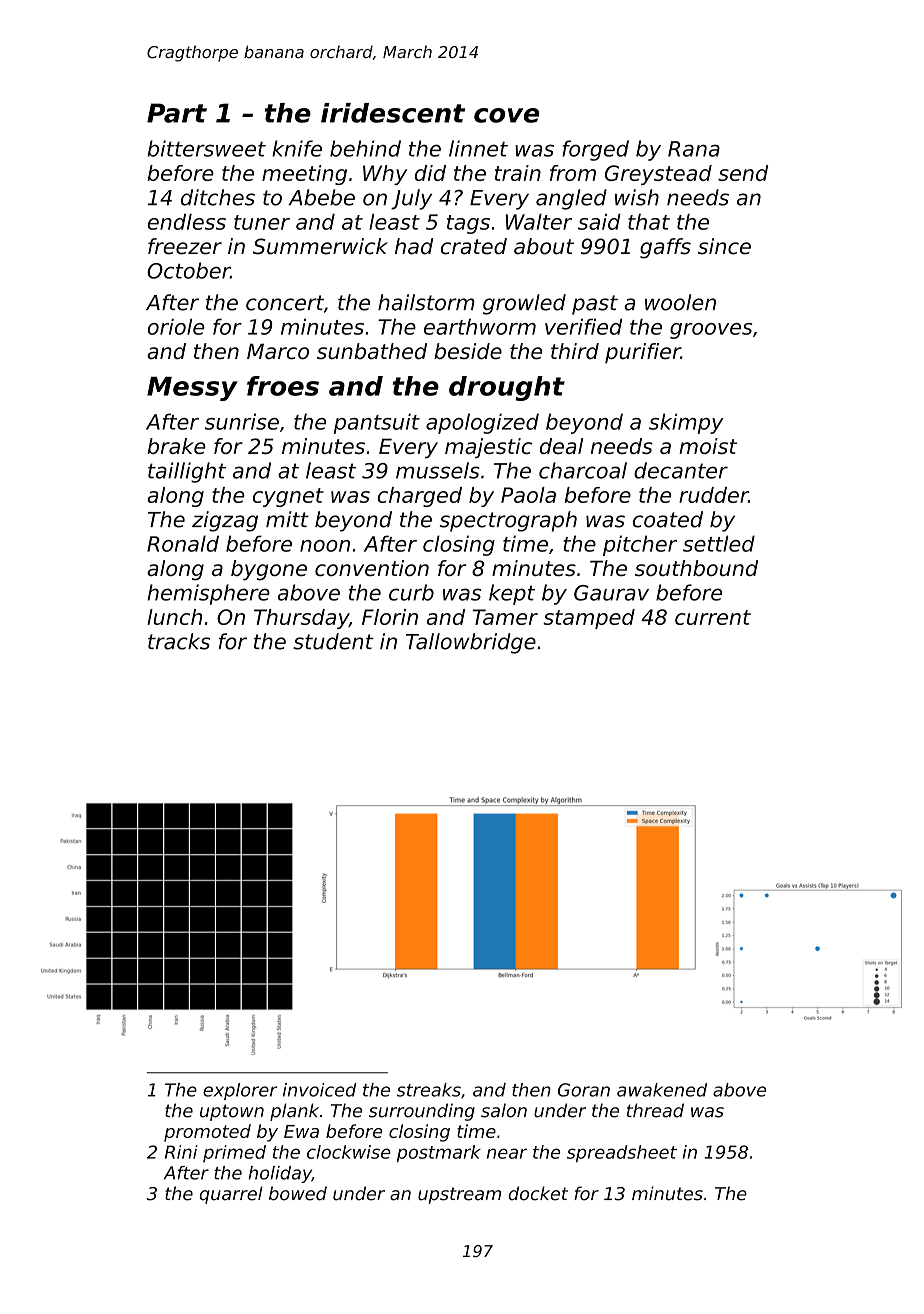 This screenshot has height=1314, width=924. Describe the element at coordinates (611, 593) in the screenshot. I see `Gaurav` at that location.
